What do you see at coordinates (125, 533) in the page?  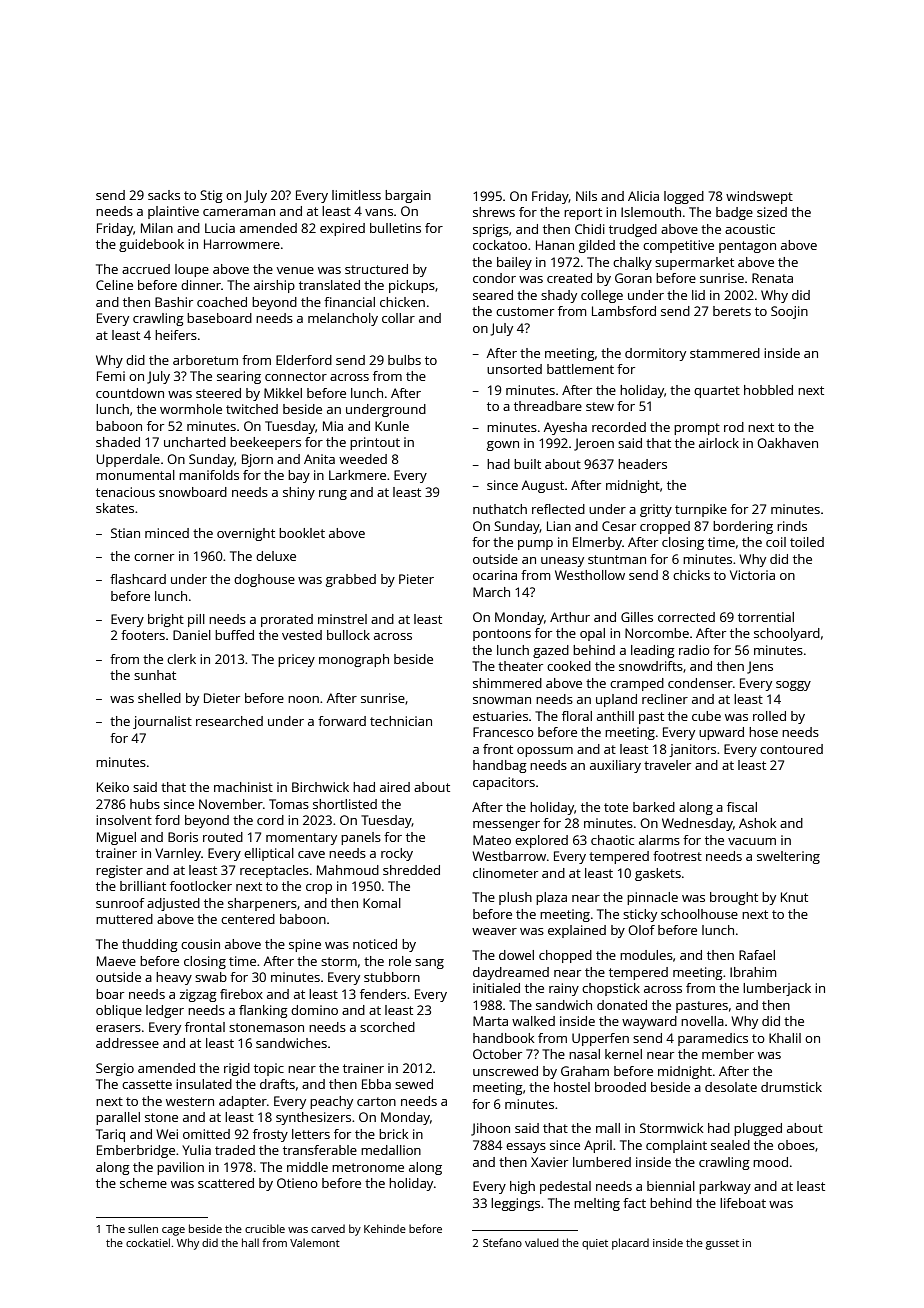 I see `Stian` at bounding box center [125, 533].
